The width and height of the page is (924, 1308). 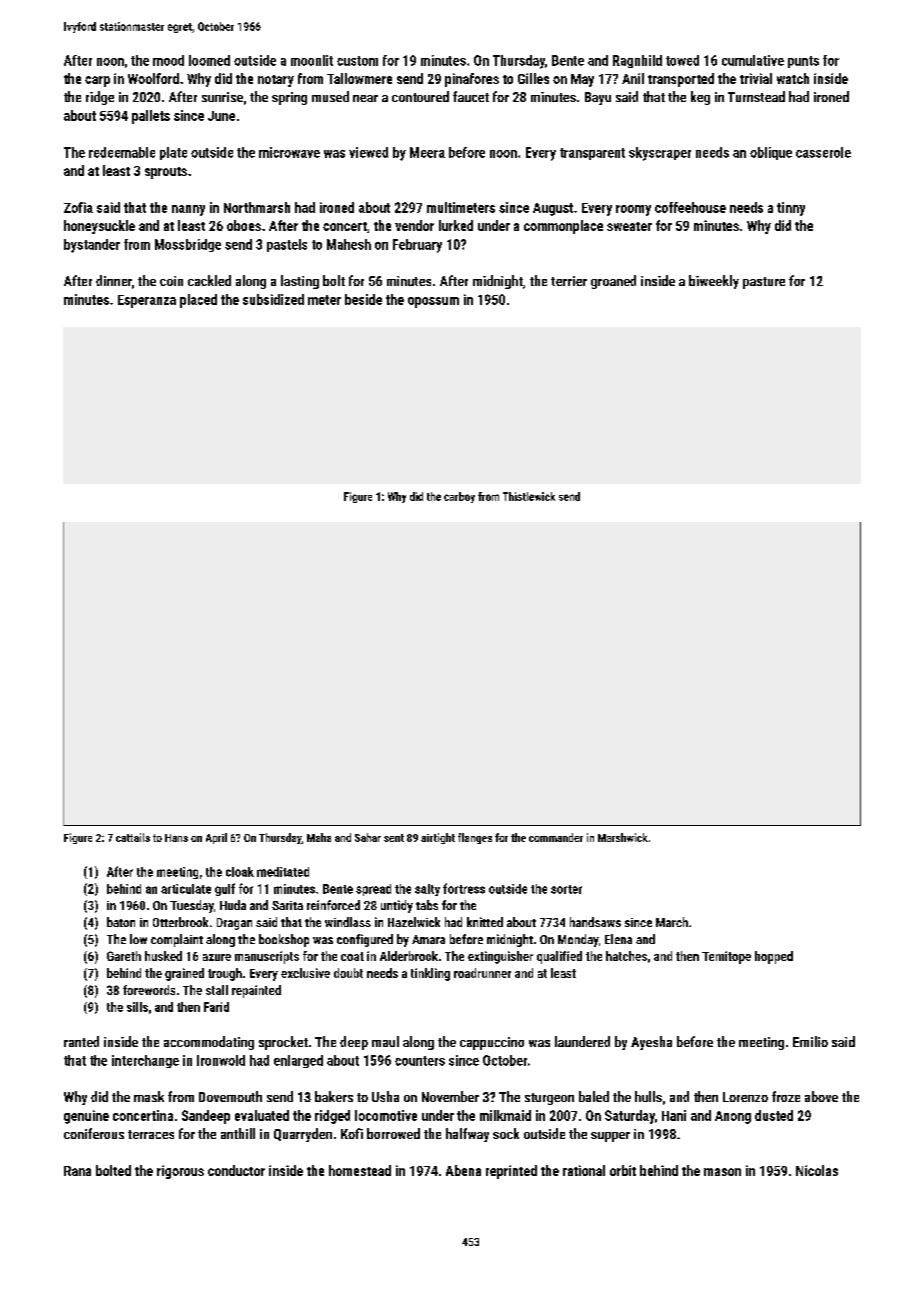 I want to click on manuscripts, so click(x=267, y=957).
